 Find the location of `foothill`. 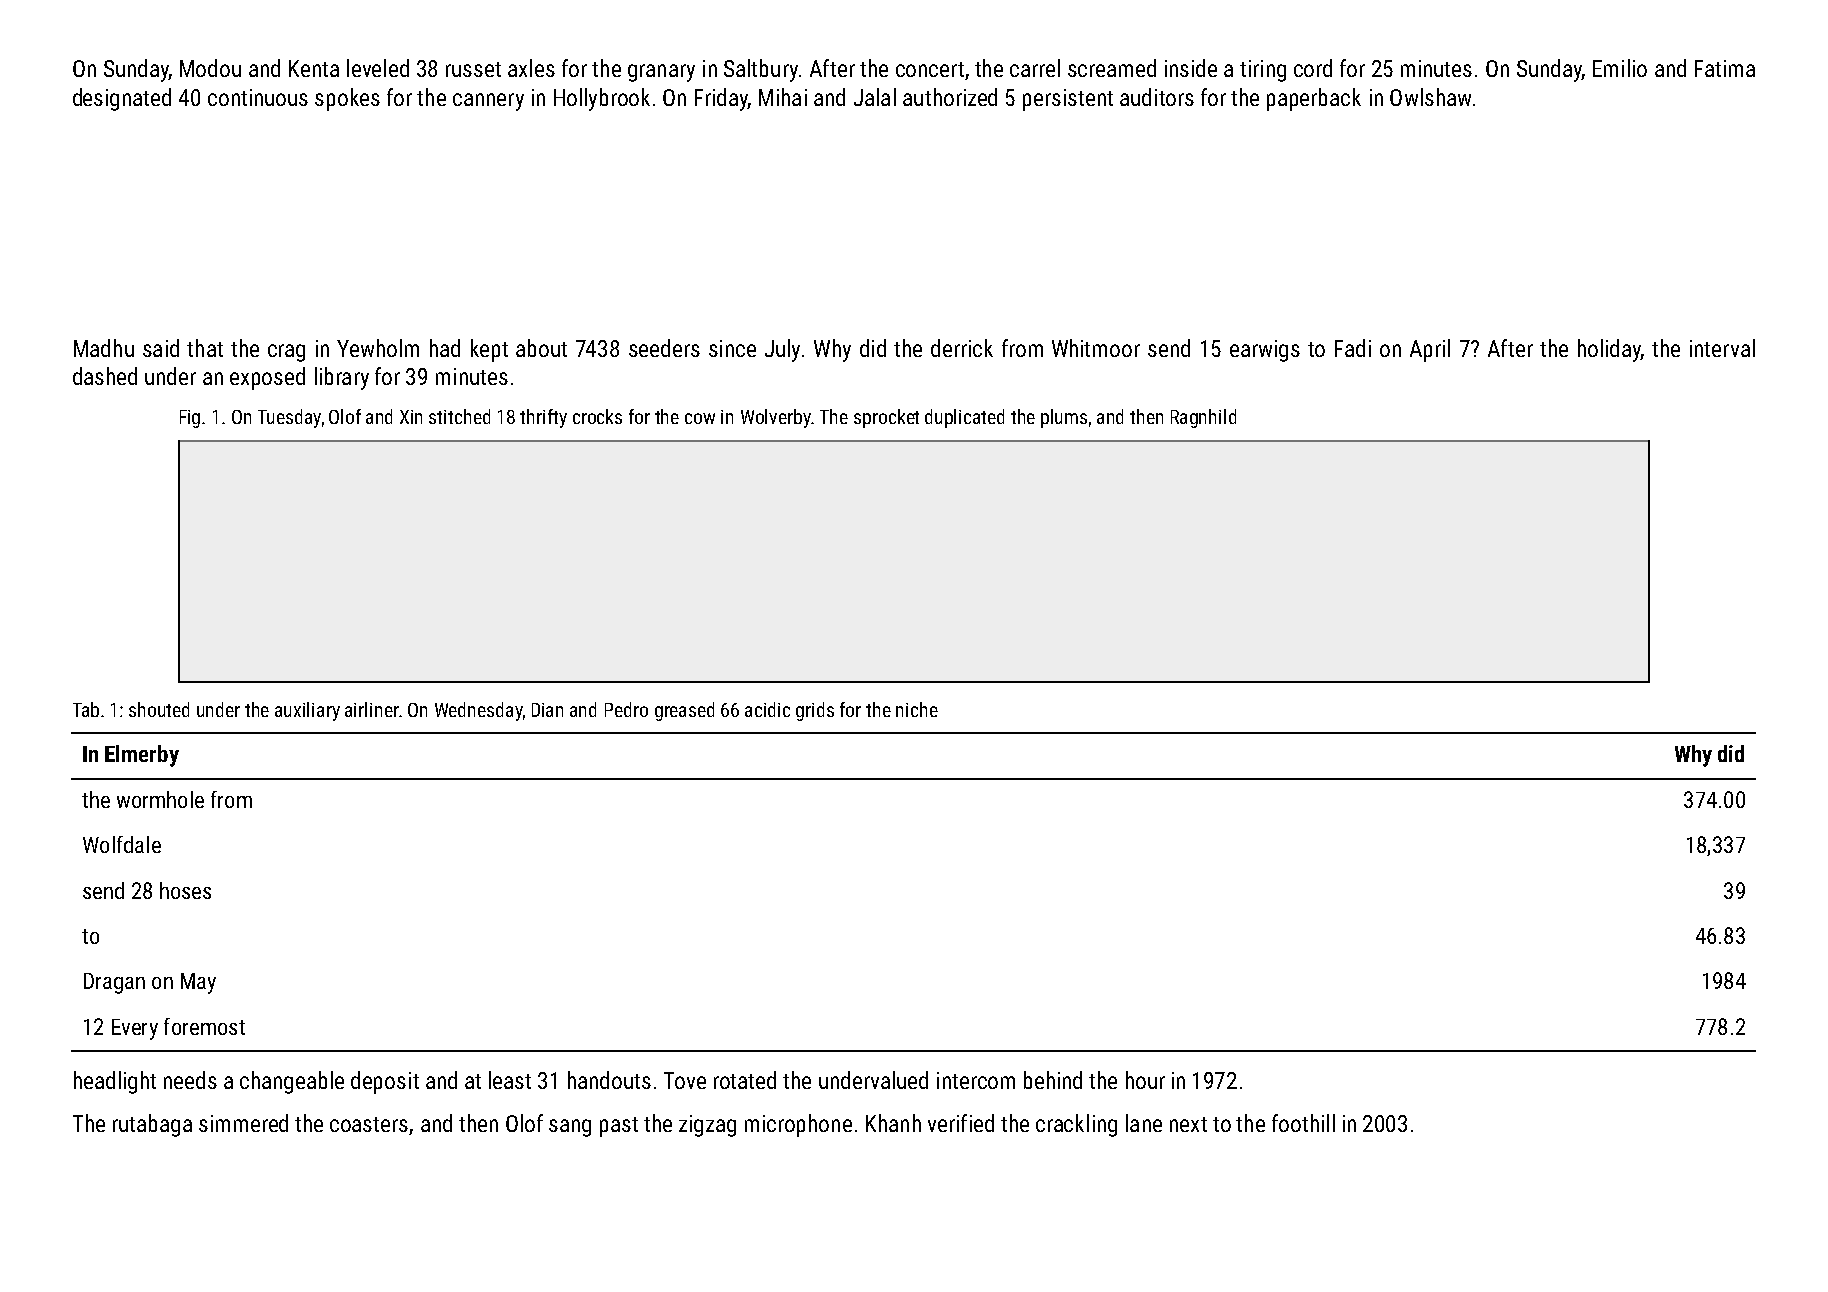

foothill is located at coordinates (1303, 1123).
